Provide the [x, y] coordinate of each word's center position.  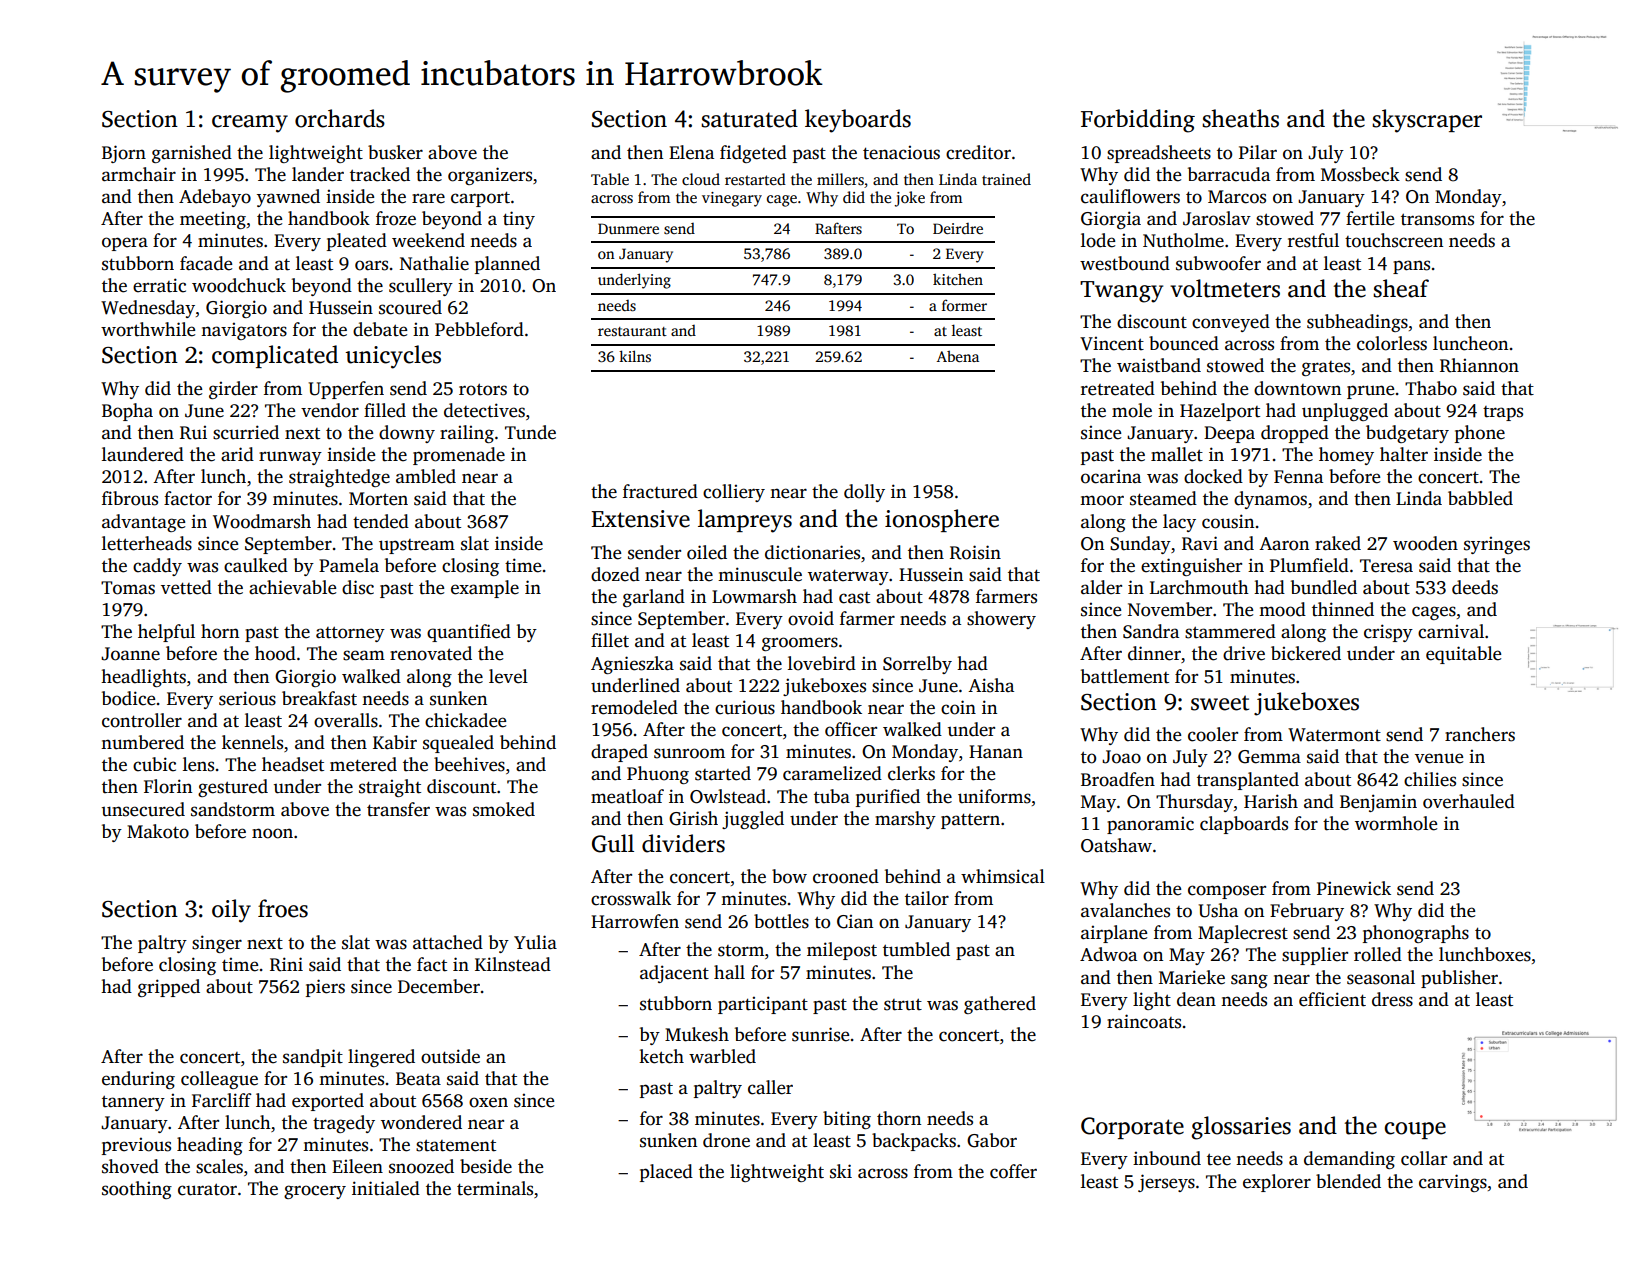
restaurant [632, 331]
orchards [340, 118]
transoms [1437, 219]
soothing [137, 1190]
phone [1480, 434]
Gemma [1269, 757]
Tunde [530, 432]
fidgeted [753, 154]
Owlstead [728, 796]
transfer [398, 809]
